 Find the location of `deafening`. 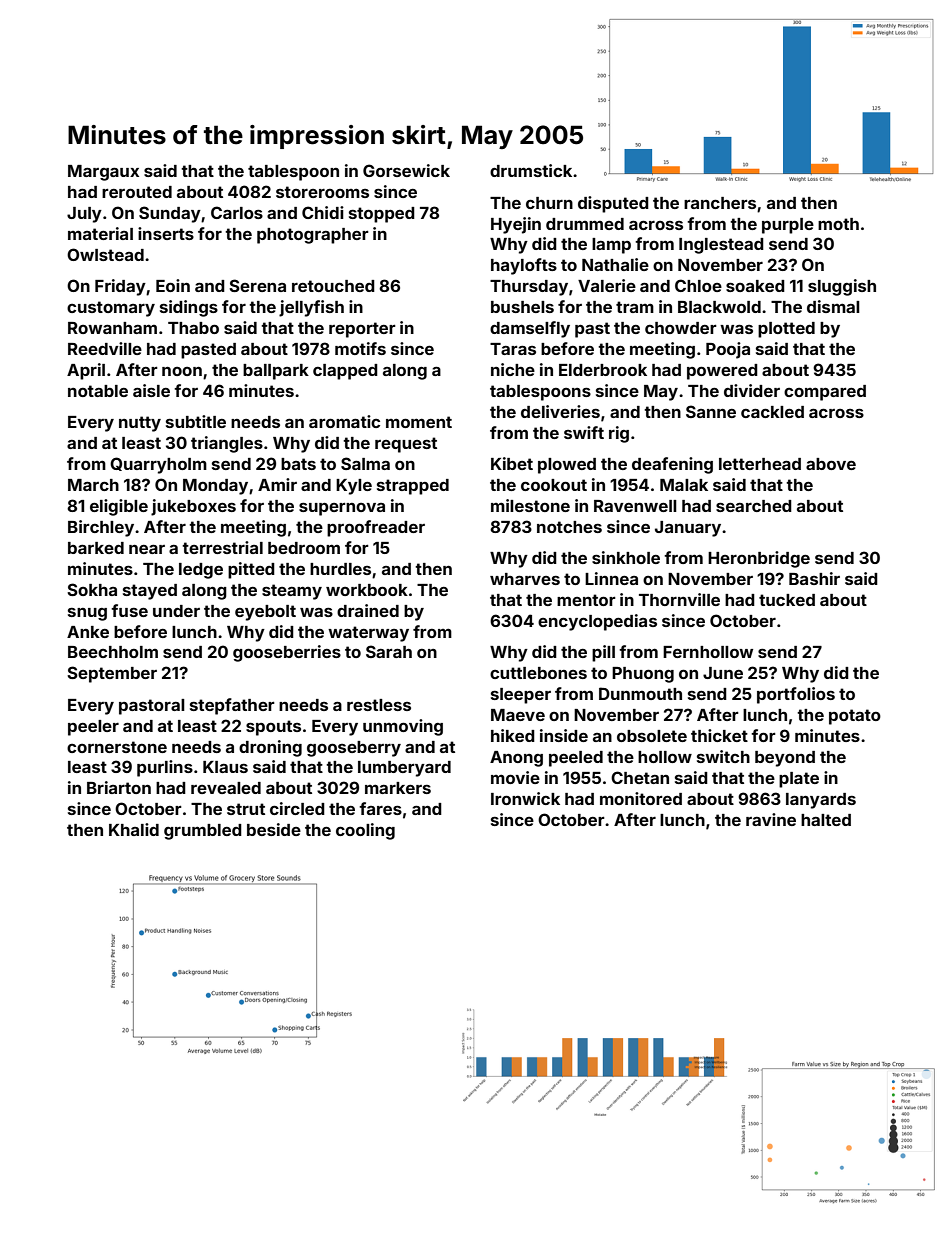

deafening is located at coordinates (672, 465).
